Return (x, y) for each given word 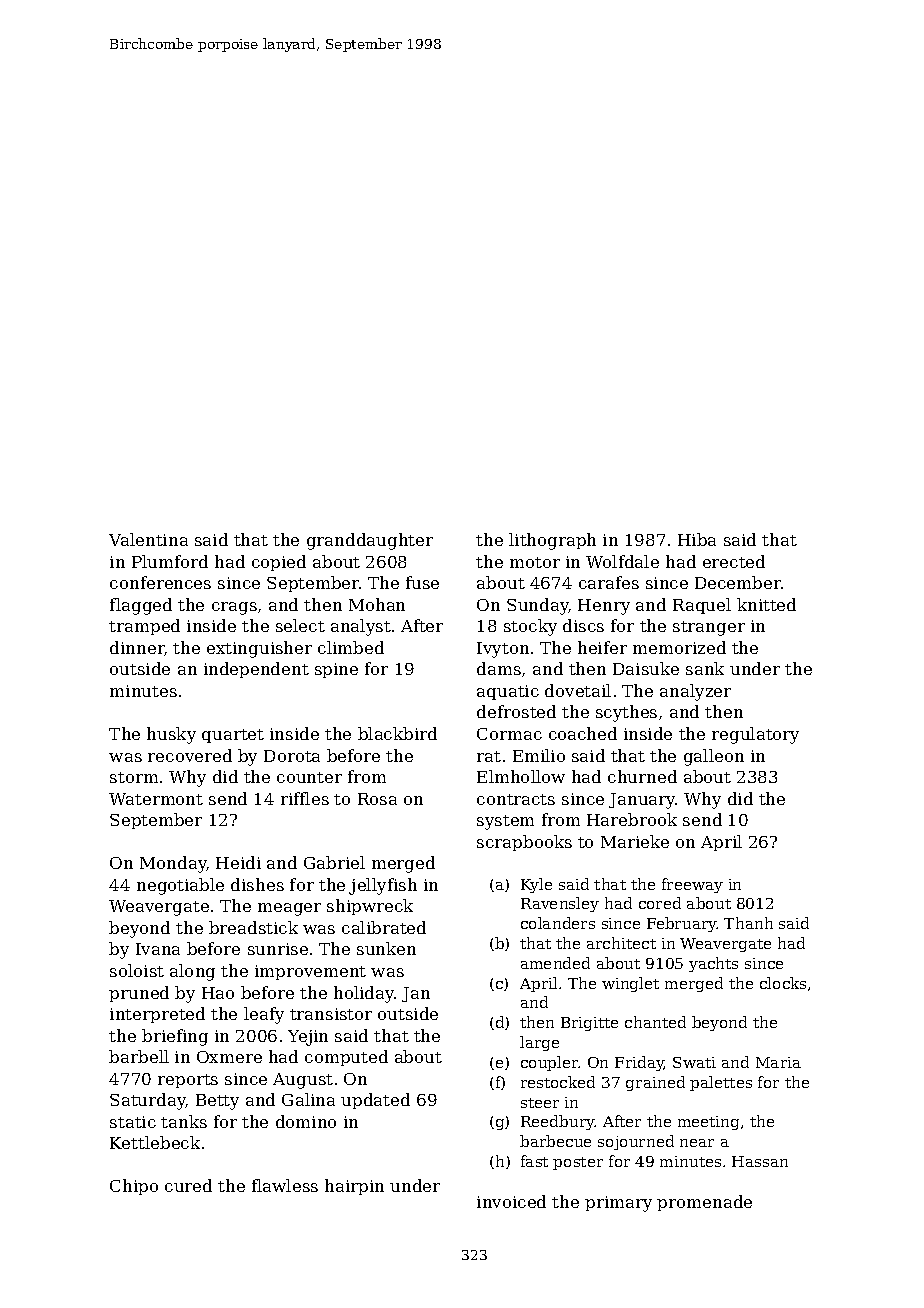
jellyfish (383, 886)
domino (306, 1121)
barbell (139, 1056)
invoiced (511, 1201)
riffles (305, 798)
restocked (558, 1082)
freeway (692, 885)
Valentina (148, 539)
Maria (778, 1062)
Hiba (697, 539)
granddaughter (370, 541)
